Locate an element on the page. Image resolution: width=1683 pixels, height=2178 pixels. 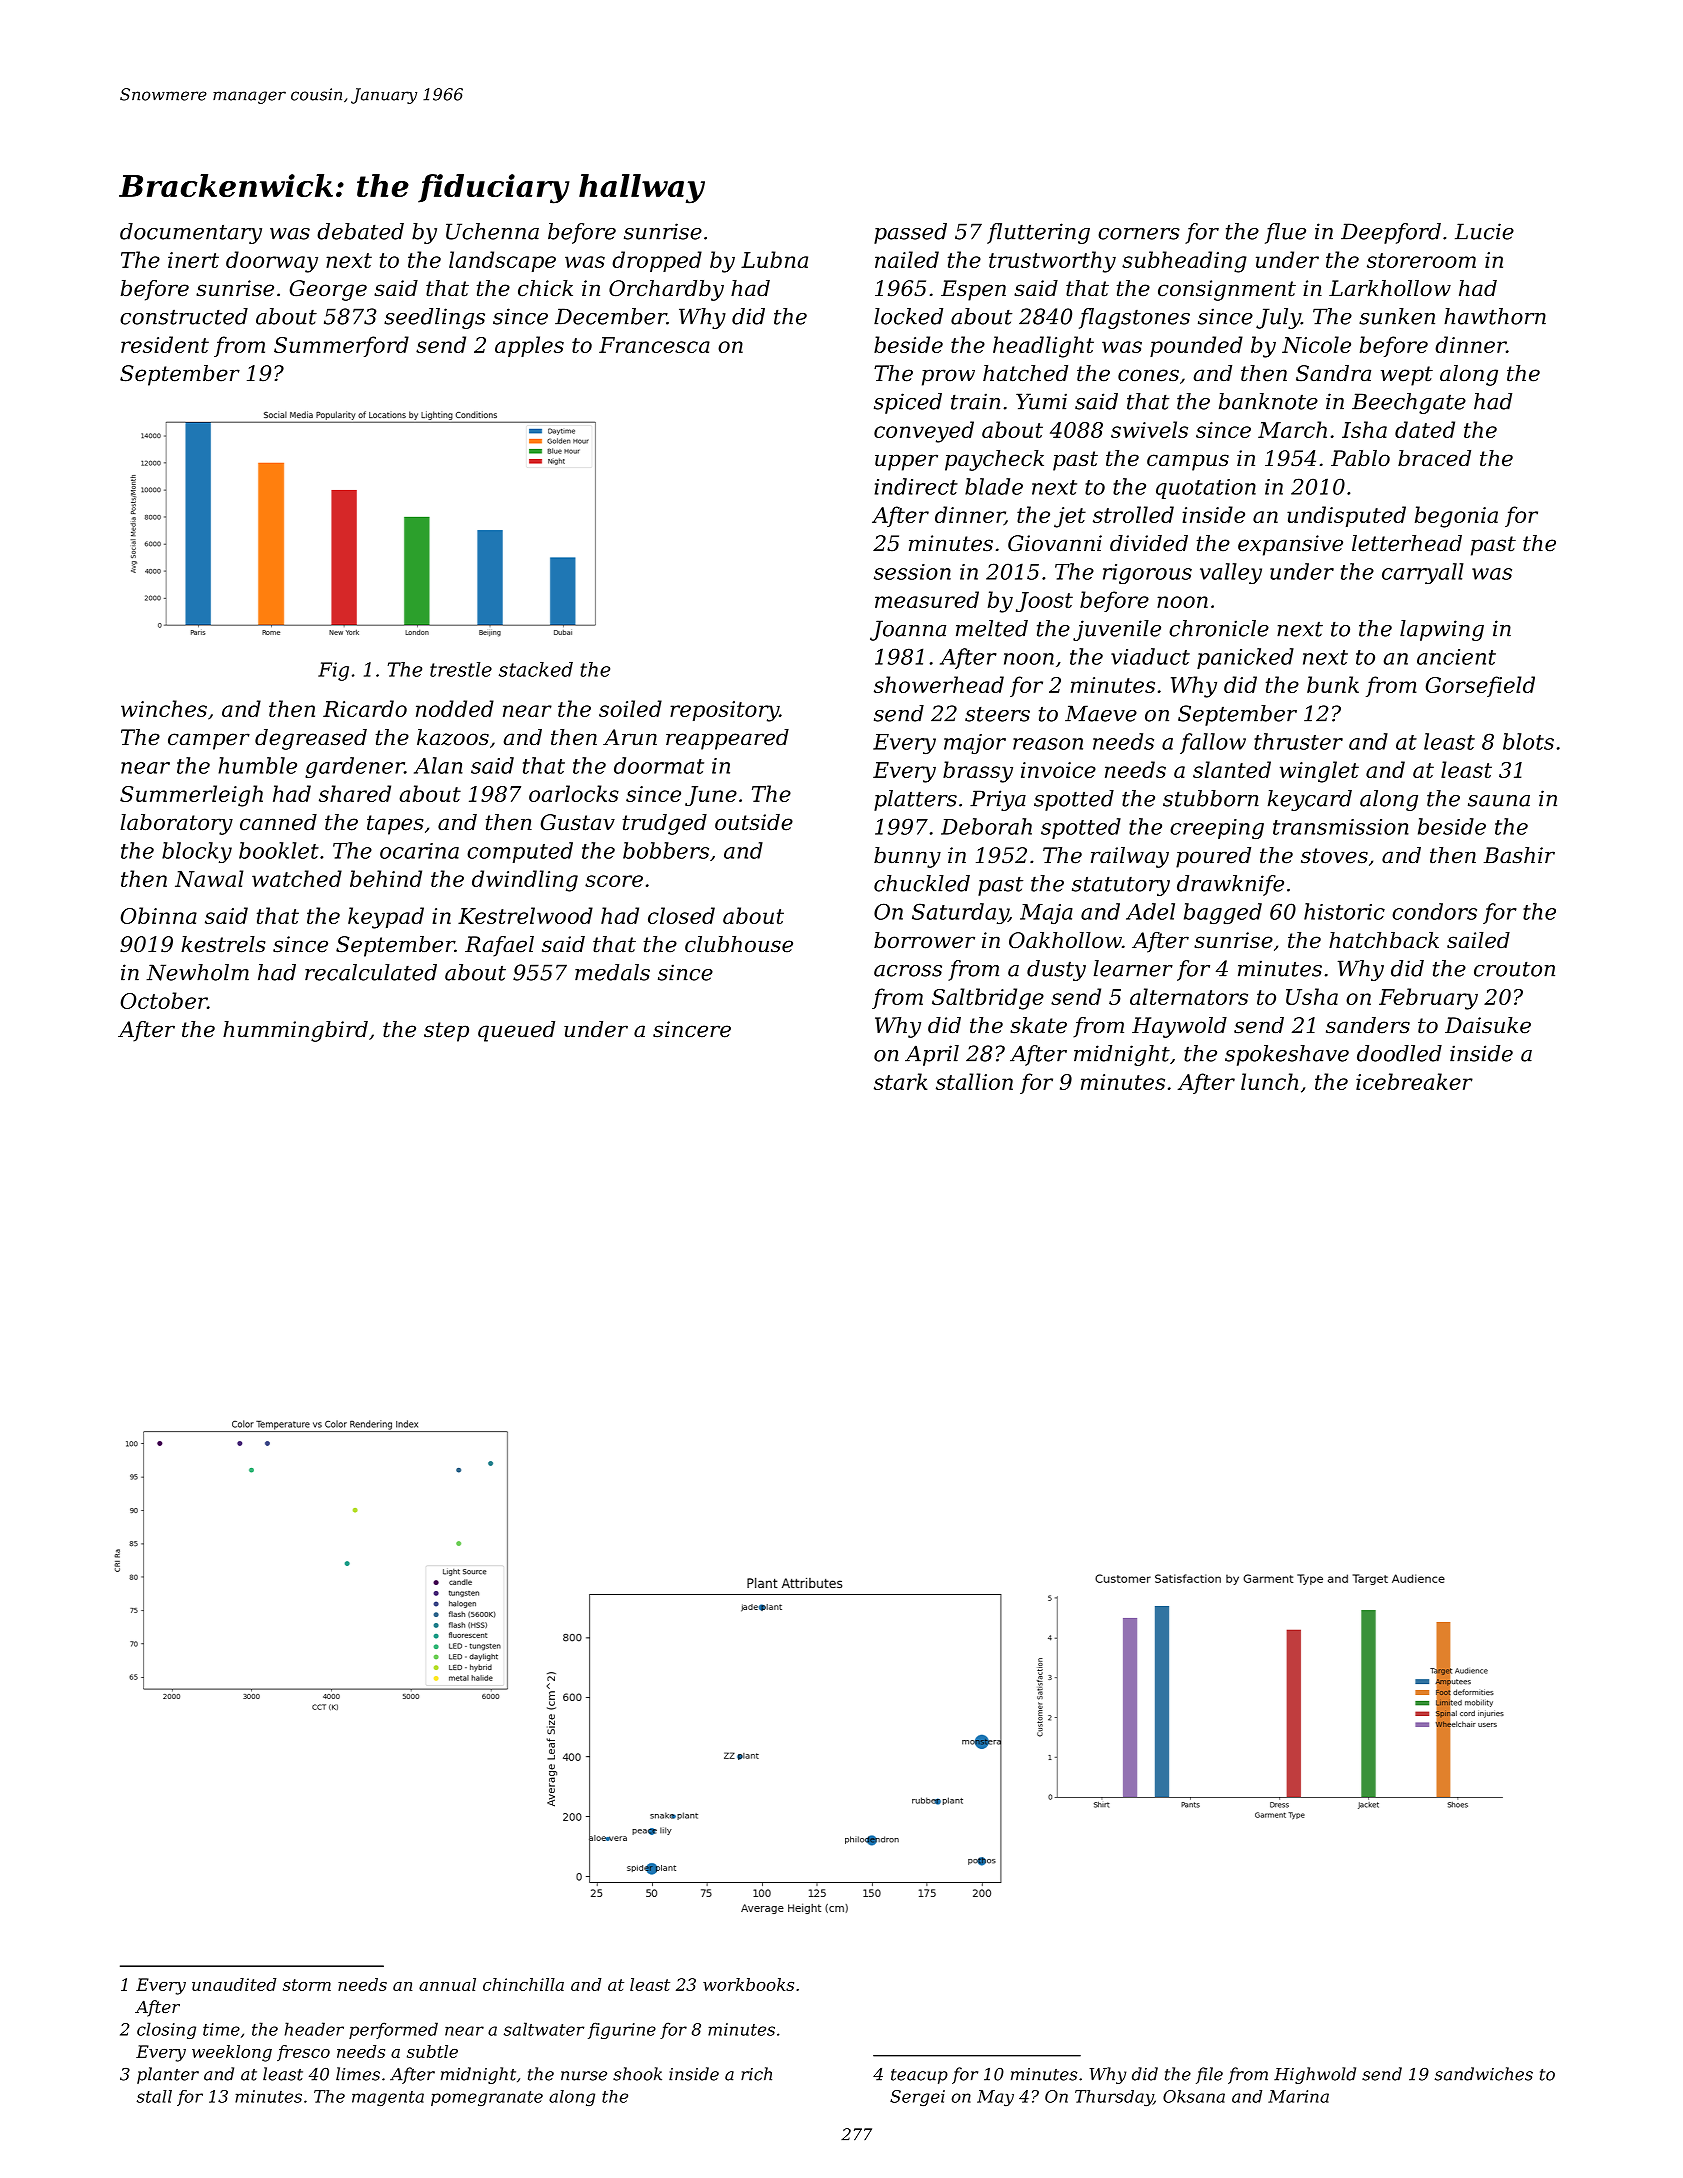
train is located at coordinates (975, 401).
